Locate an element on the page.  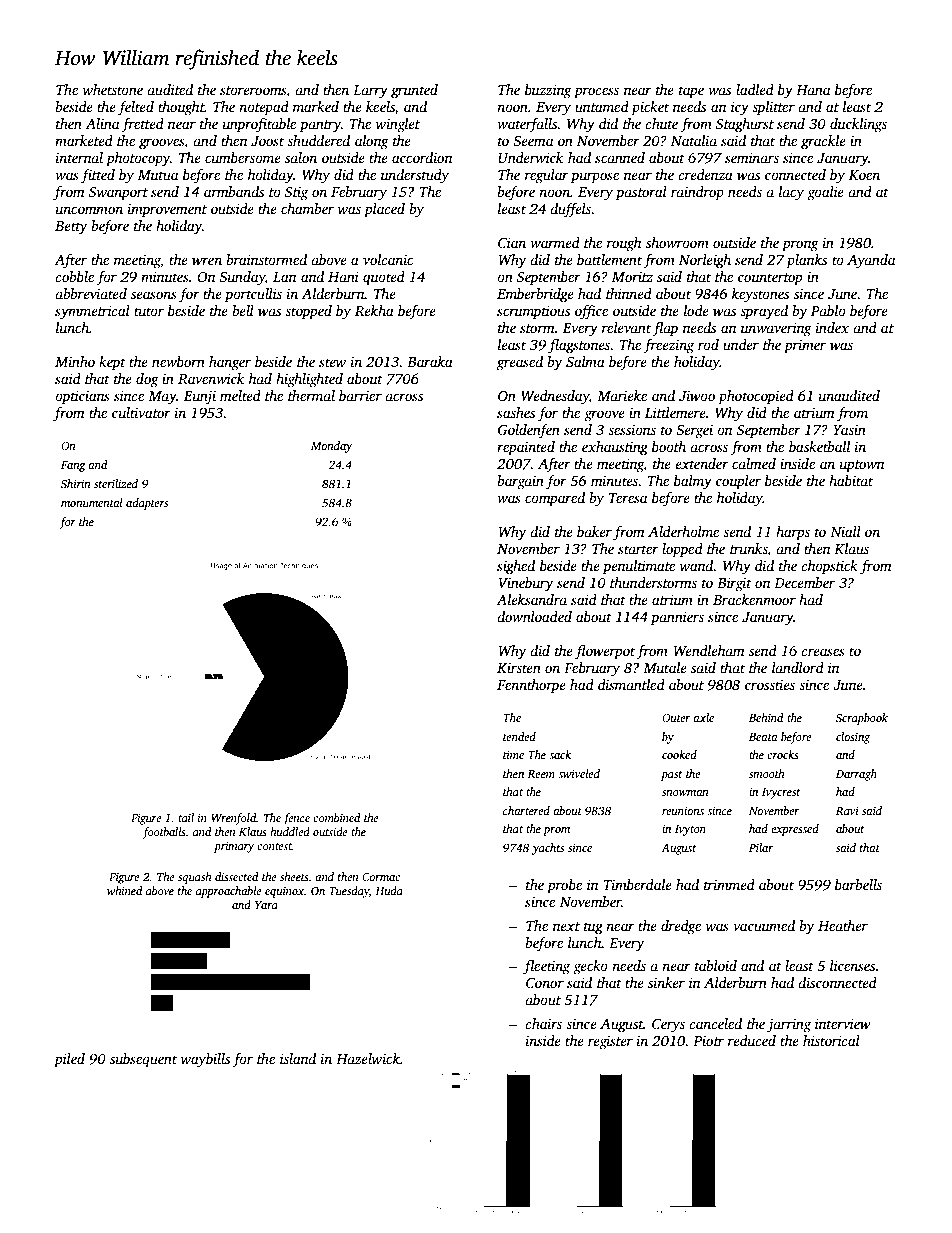
placed is located at coordinates (384, 210).
